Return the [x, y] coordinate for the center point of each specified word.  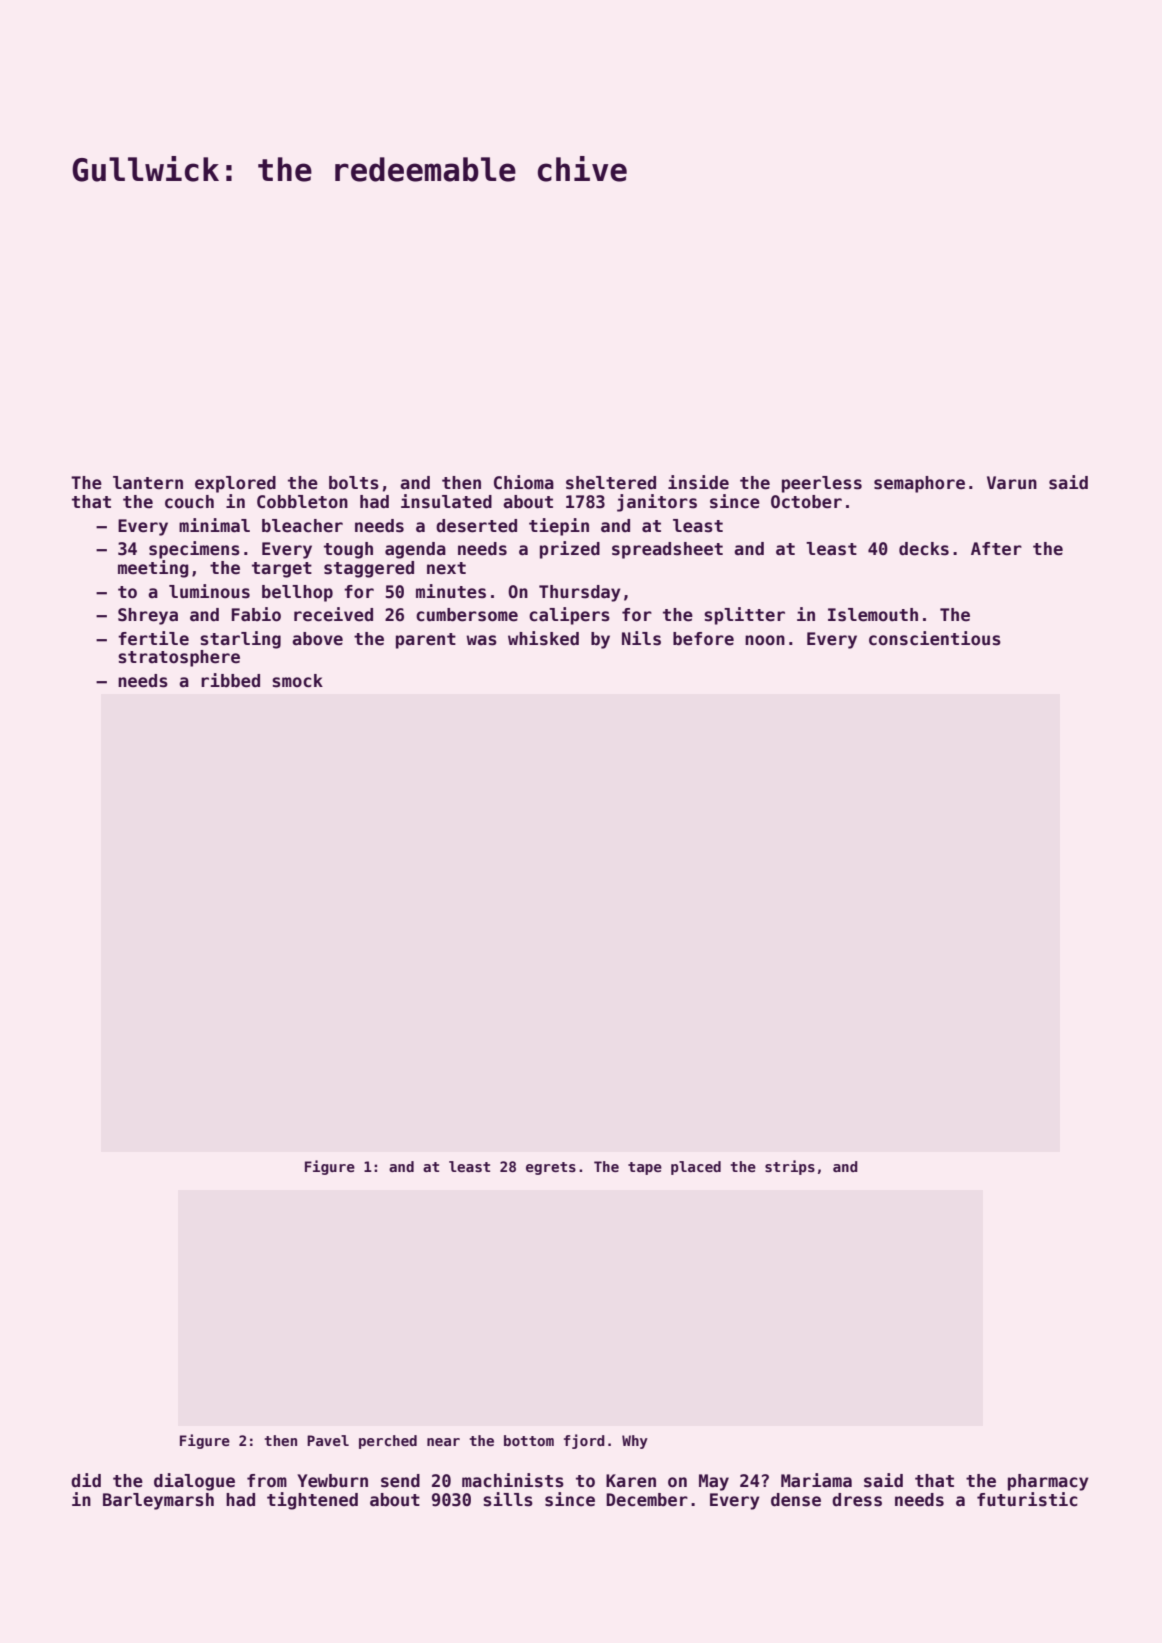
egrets [551, 1168]
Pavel [328, 1440]
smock [297, 681]
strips [790, 1167]
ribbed [230, 680]
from [267, 1481]
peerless [822, 484]
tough [348, 550]
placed [696, 1168]
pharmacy [1048, 1482]
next [446, 568]
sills [508, 1499]
